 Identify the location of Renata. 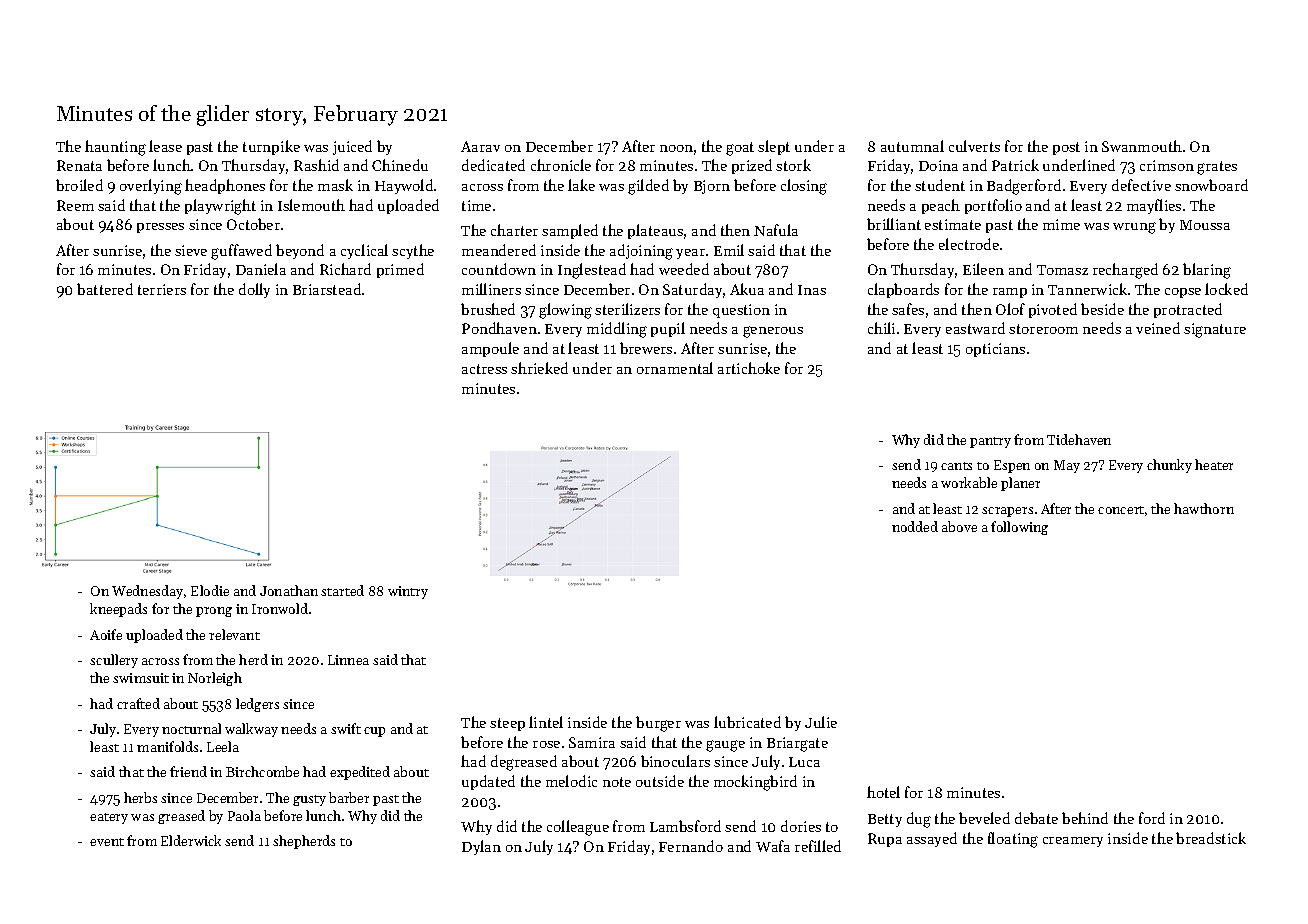
(79, 165).
